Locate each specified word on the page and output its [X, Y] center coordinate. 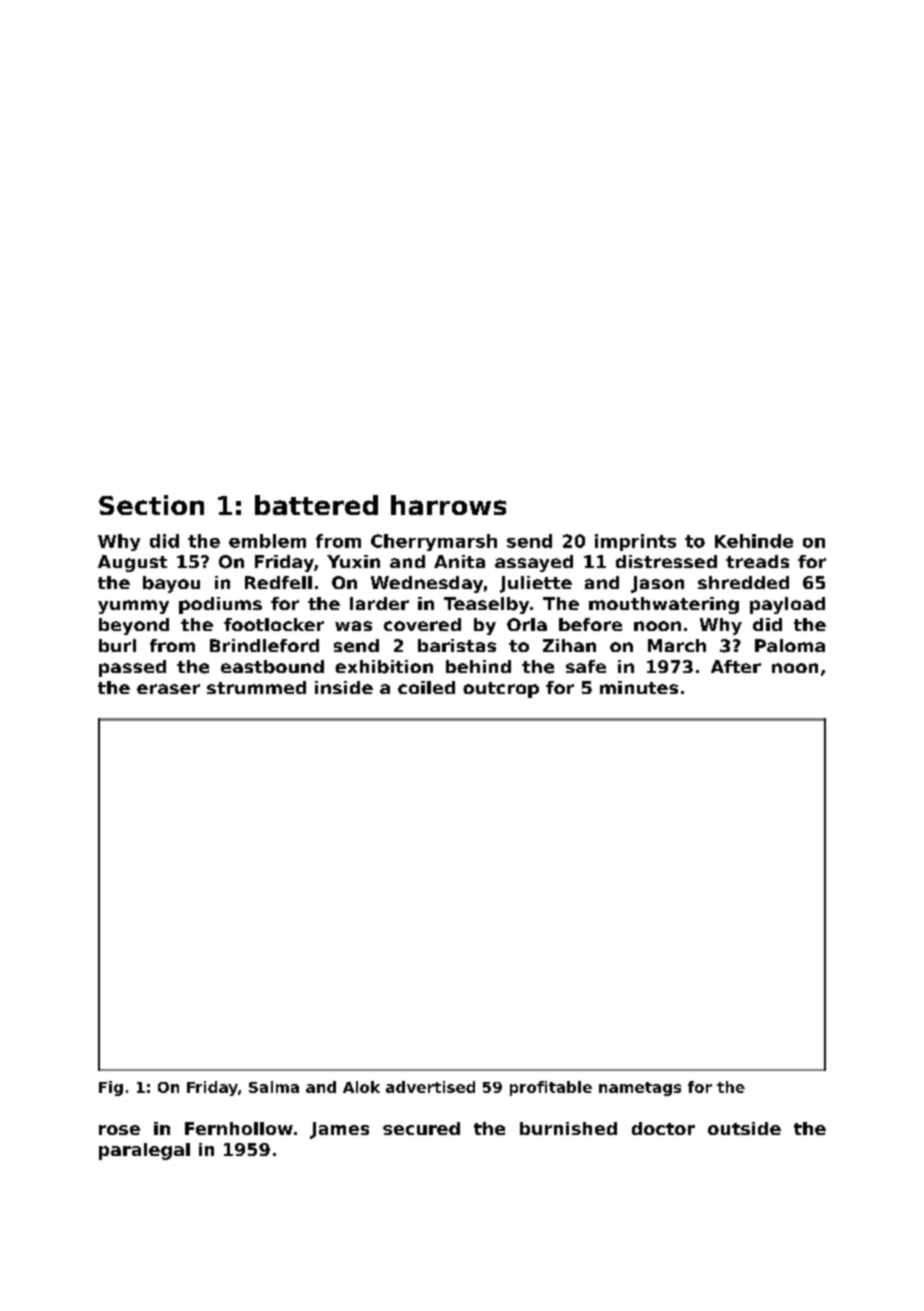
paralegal [144, 1151]
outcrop [501, 690]
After [736, 666]
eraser [168, 689]
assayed [534, 563]
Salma [274, 1087]
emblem [267, 541]
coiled [426, 687]
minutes [639, 687]
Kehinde [754, 541]
